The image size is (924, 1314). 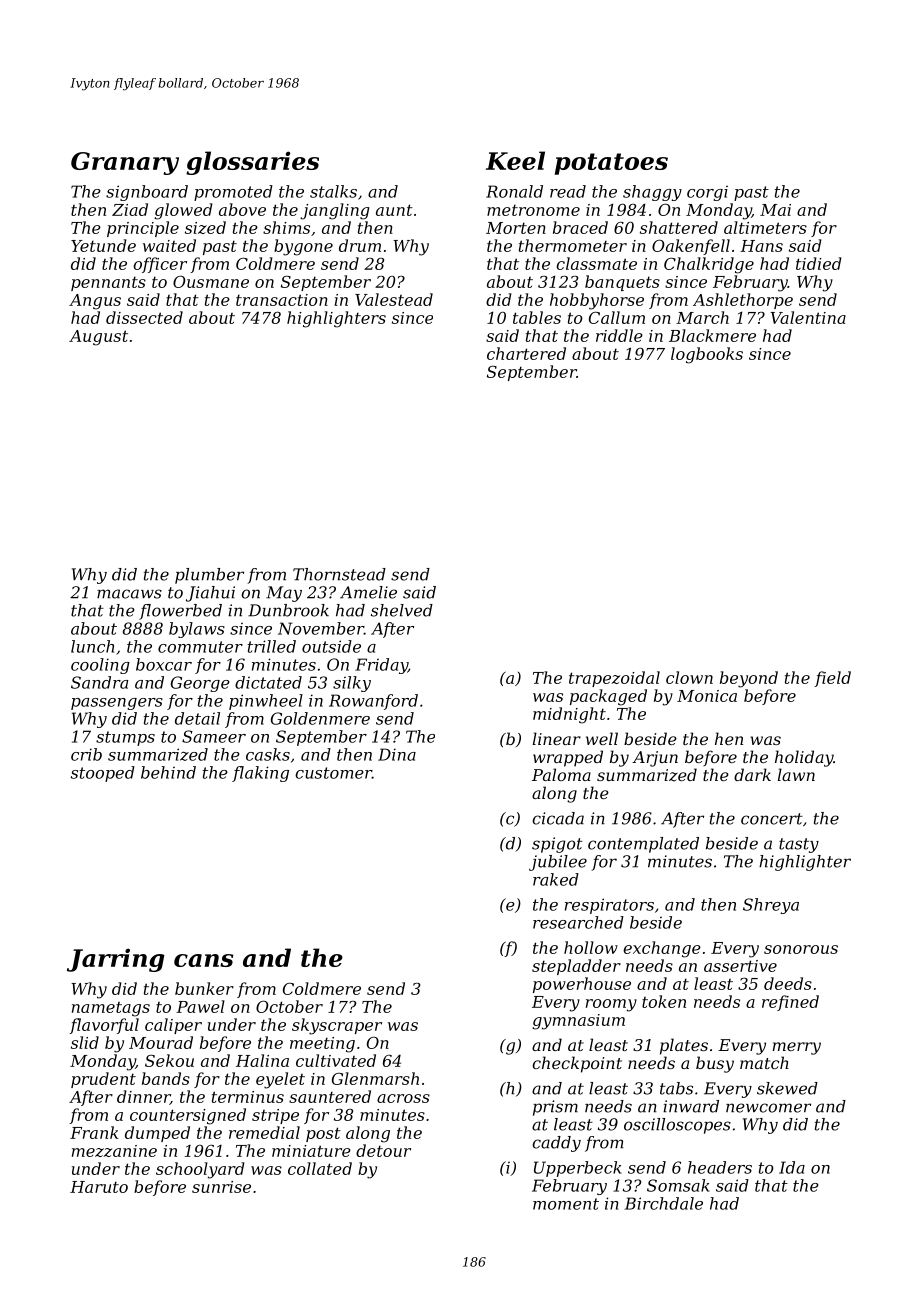 What do you see at coordinates (221, 1187) in the image?
I see `sunrise` at bounding box center [221, 1187].
